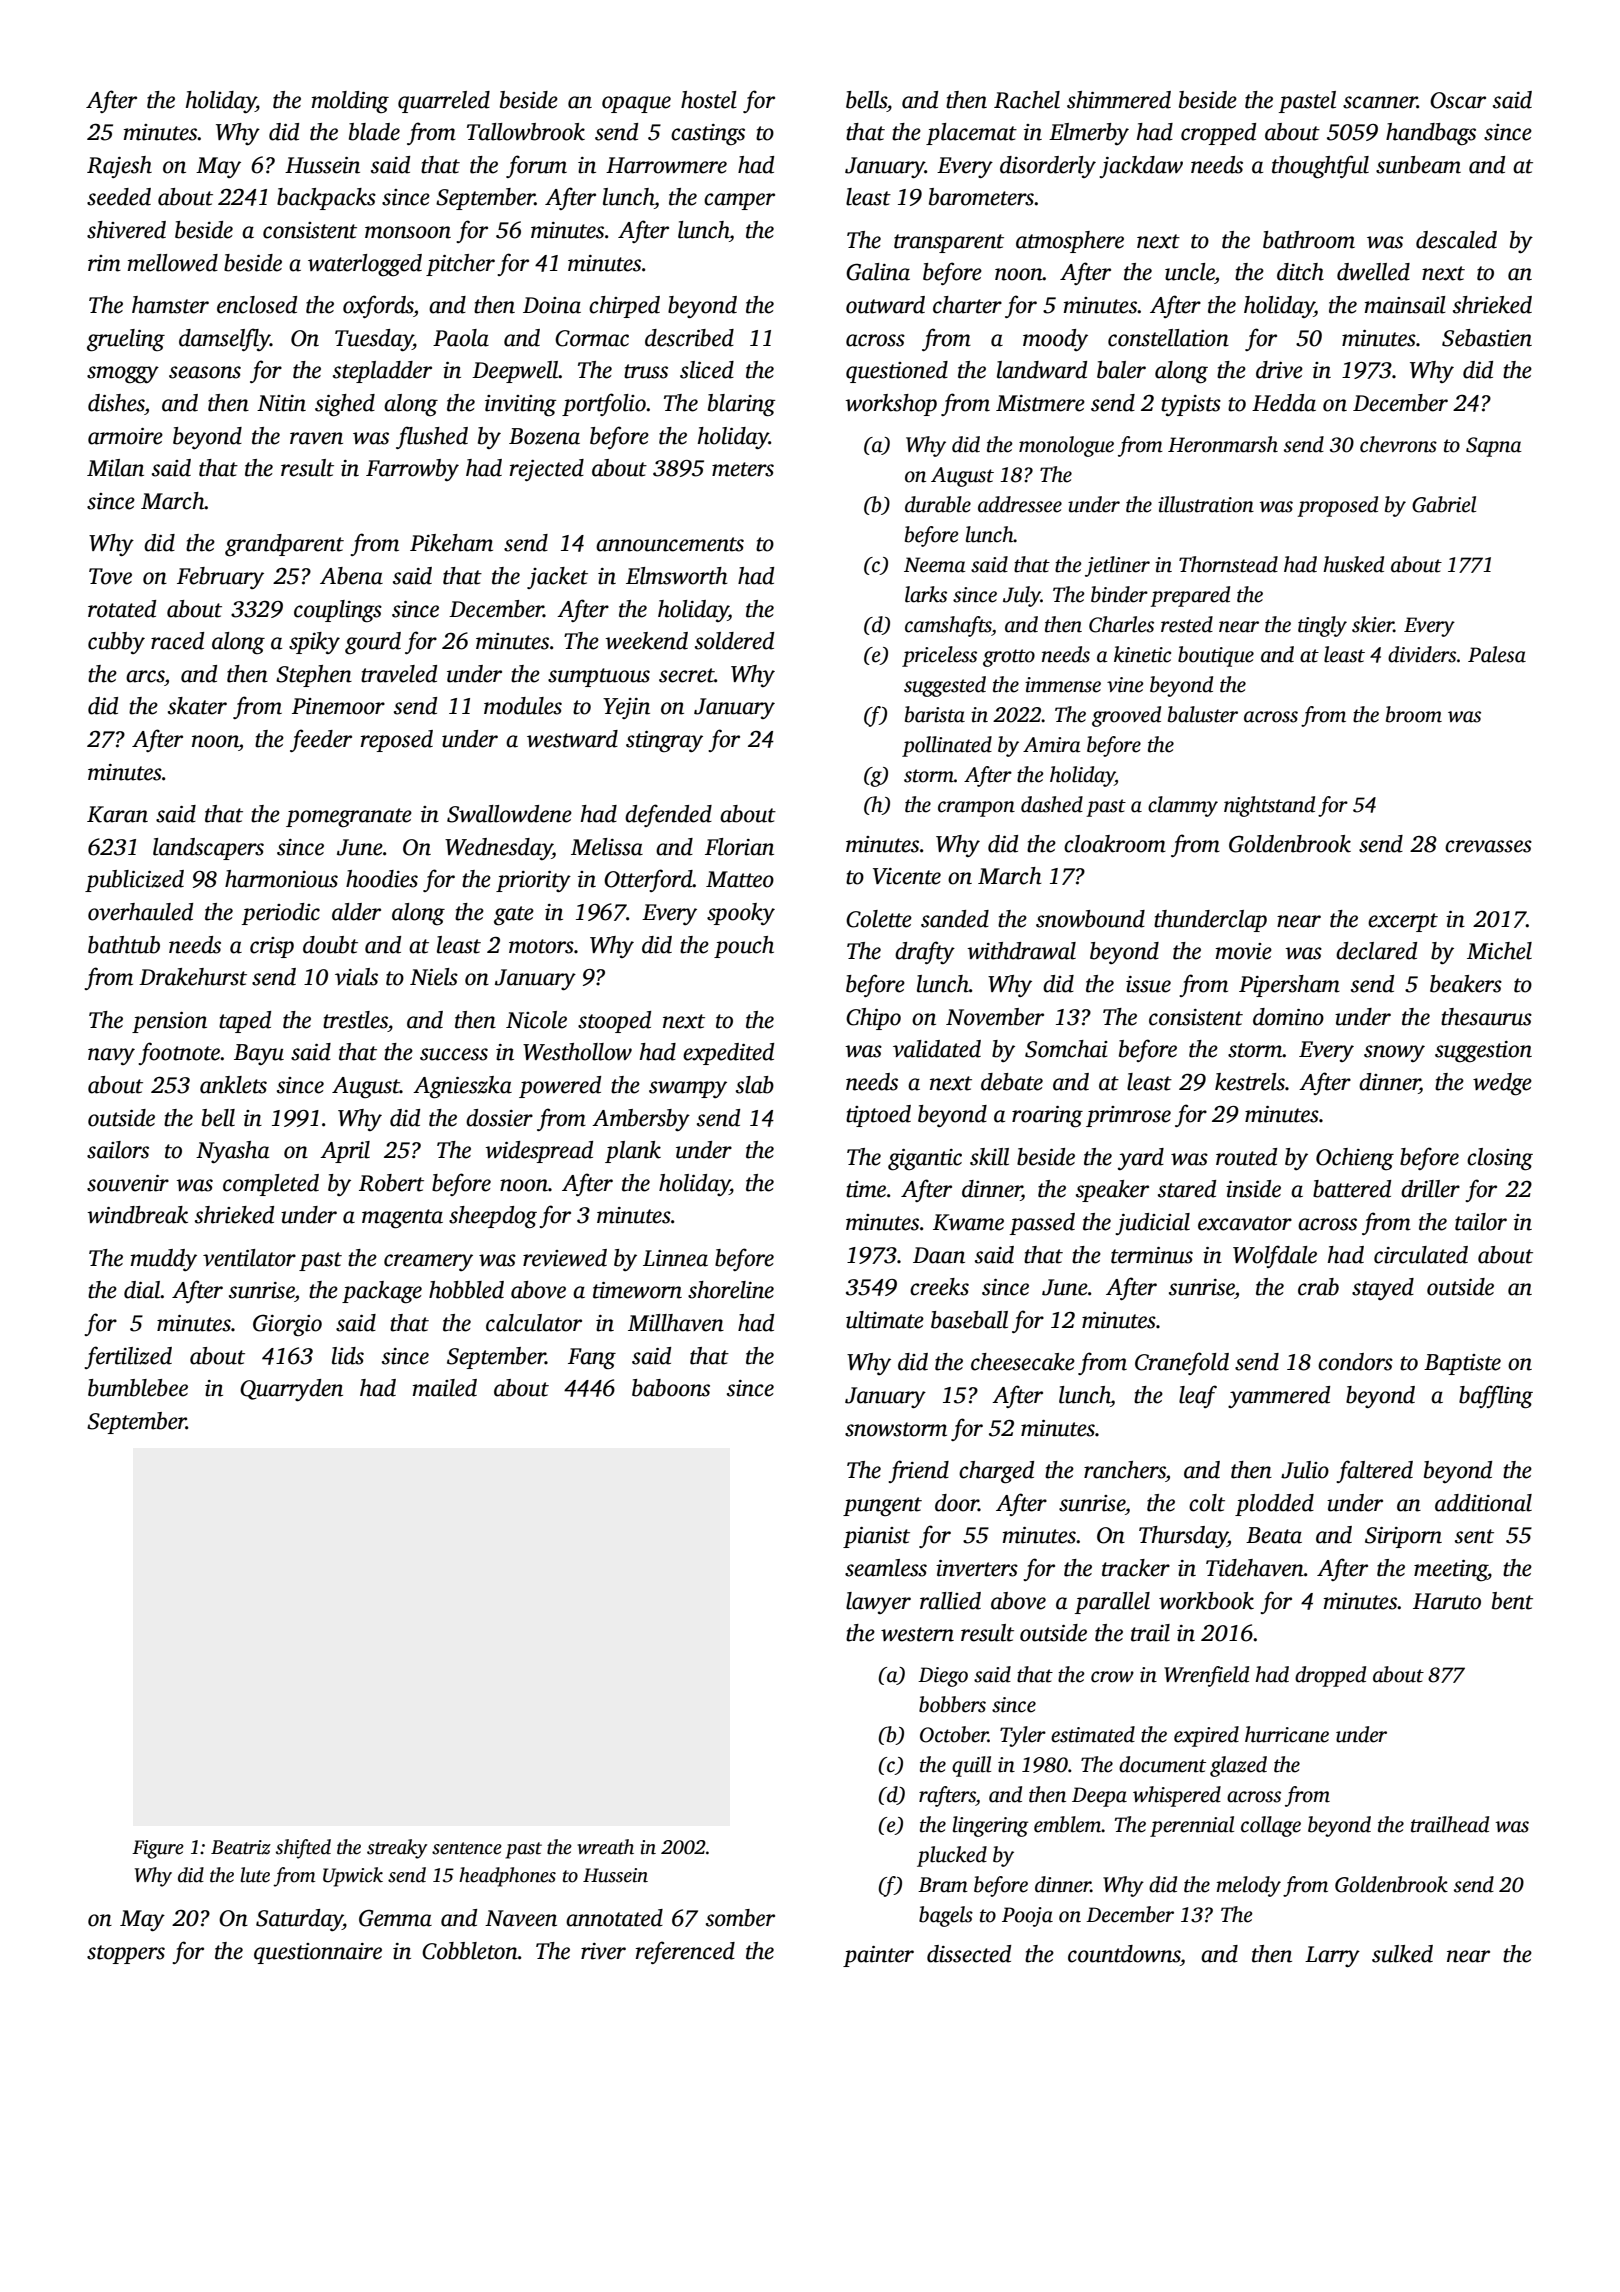 This image has height=2292, width=1620. Describe the element at coordinates (709, 100) in the image. I see `hostel` at that location.
